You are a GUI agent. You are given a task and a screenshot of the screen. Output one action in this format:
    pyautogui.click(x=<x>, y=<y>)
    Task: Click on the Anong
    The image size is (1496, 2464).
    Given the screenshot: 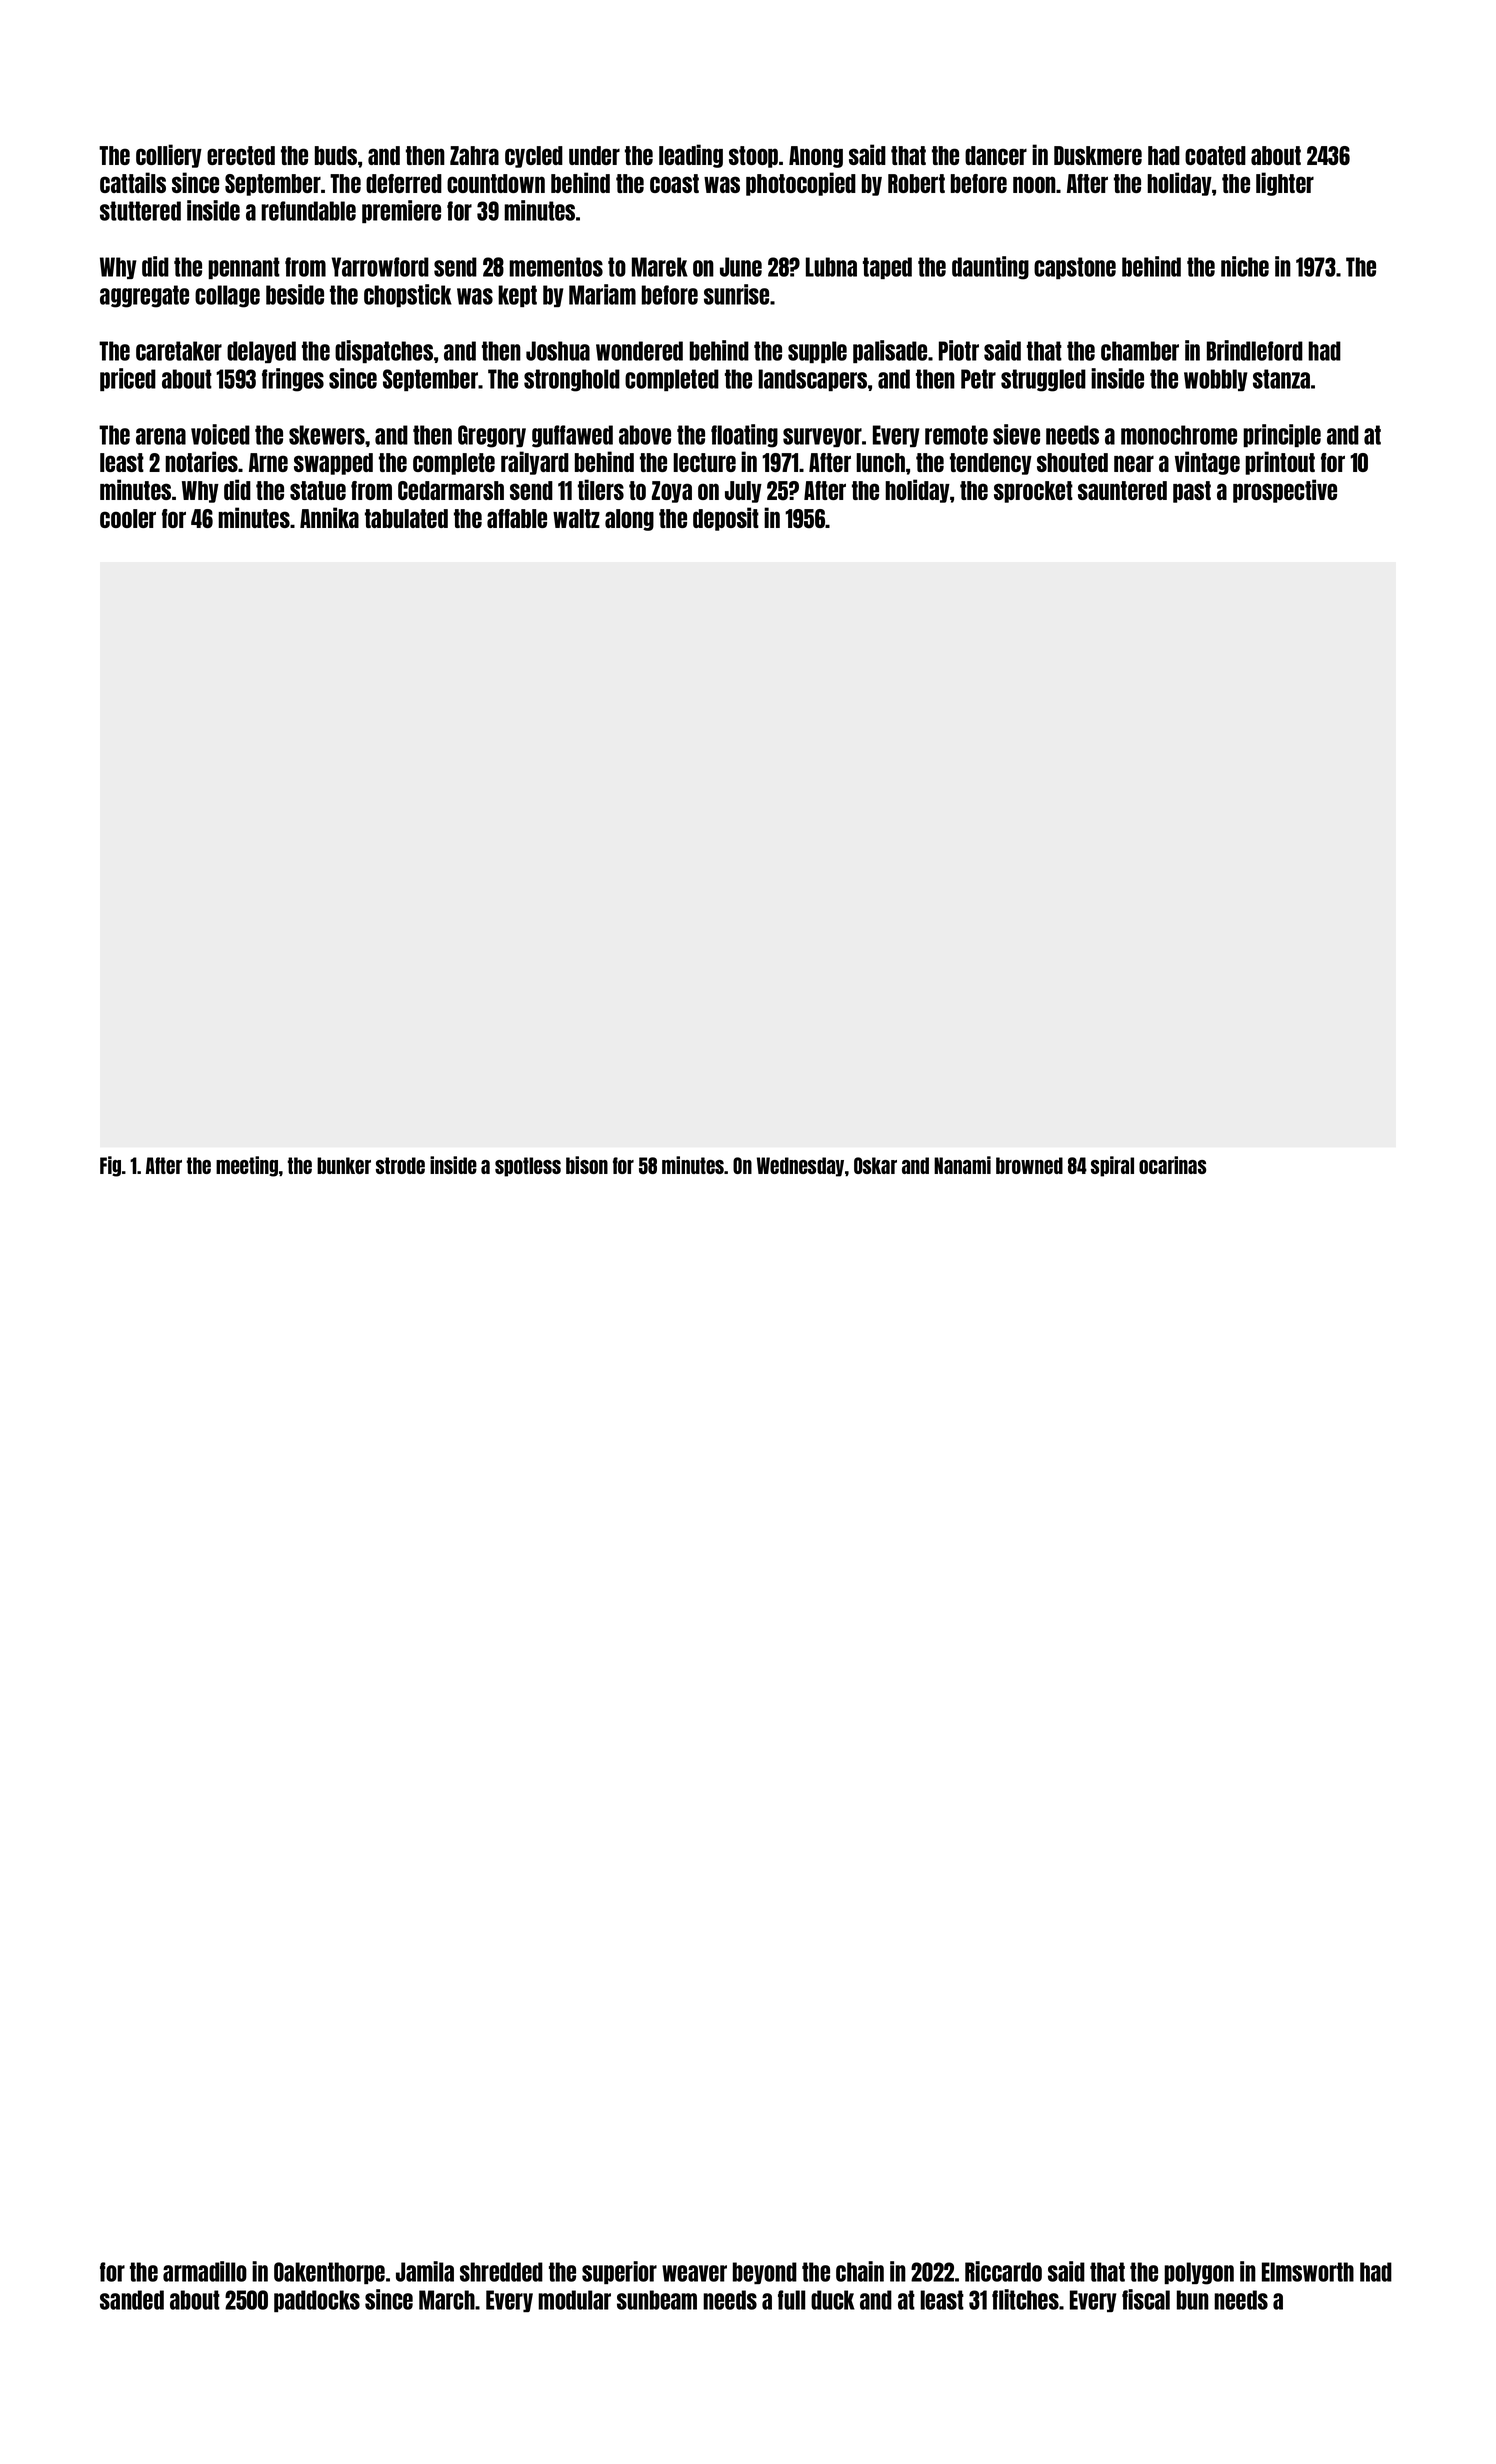 What is the action you would take?
    pyautogui.click(x=816, y=157)
